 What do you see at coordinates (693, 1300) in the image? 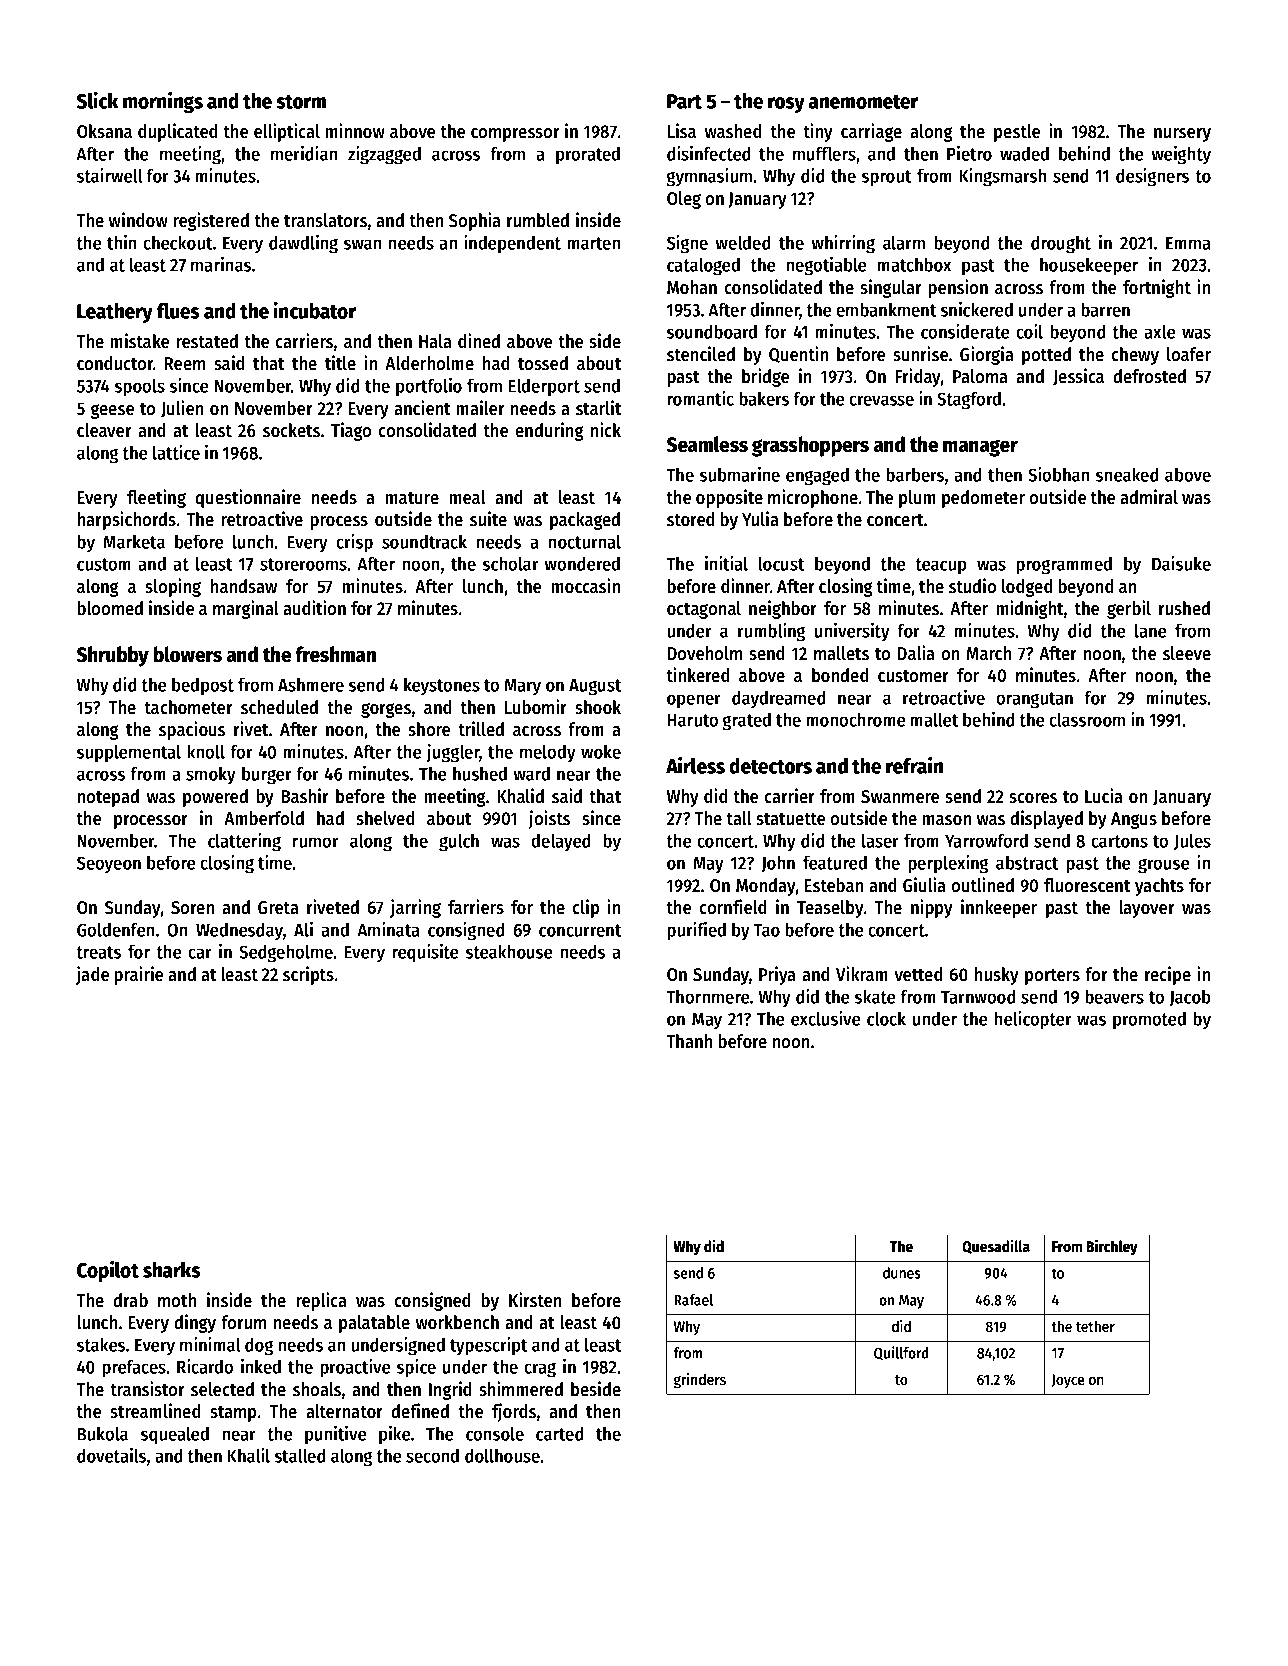
I see `Rafael` at bounding box center [693, 1300].
